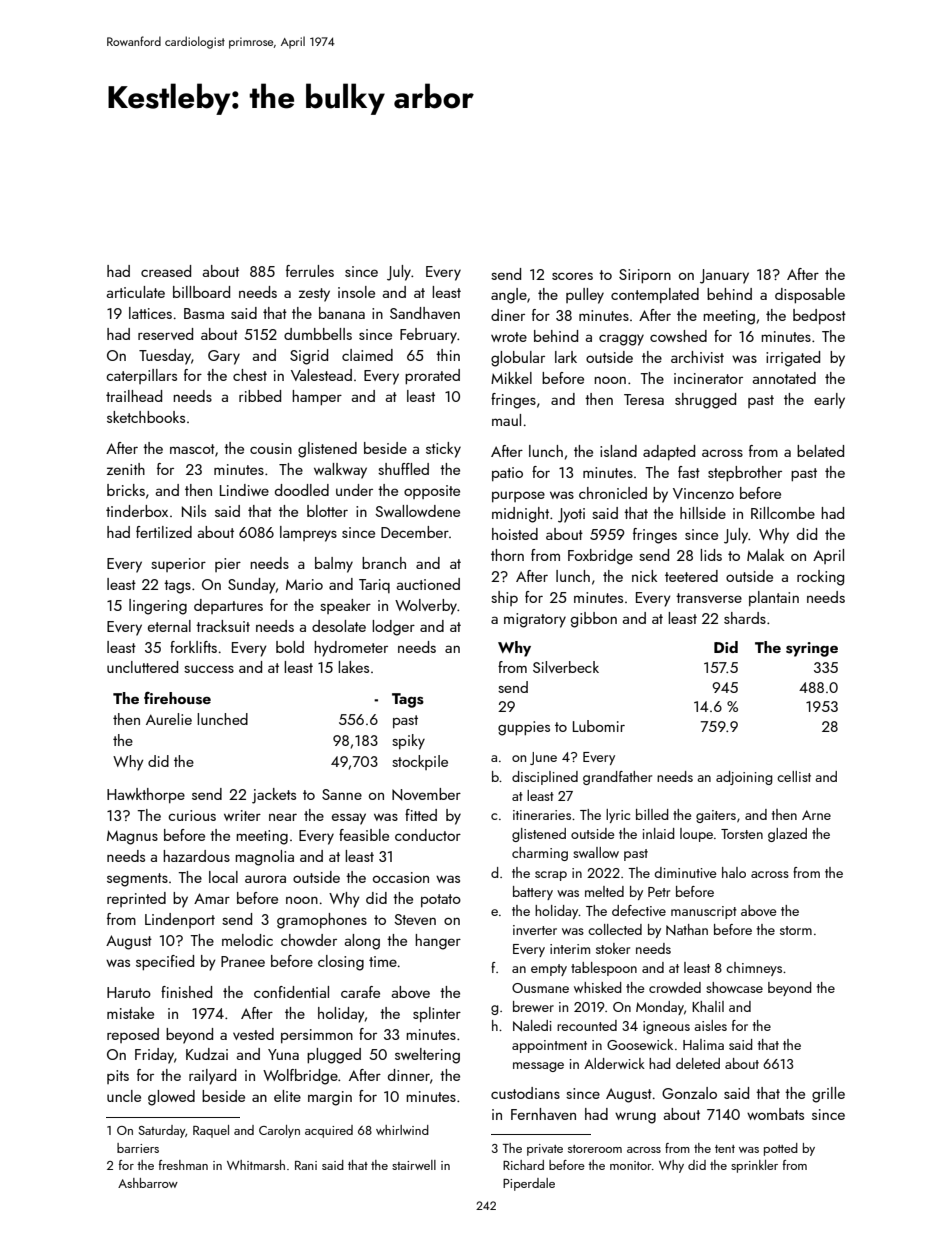 The height and width of the screenshot is (1233, 952). What do you see at coordinates (437, 1014) in the screenshot?
I see `splinter` at bounding box center [437, 1014].
